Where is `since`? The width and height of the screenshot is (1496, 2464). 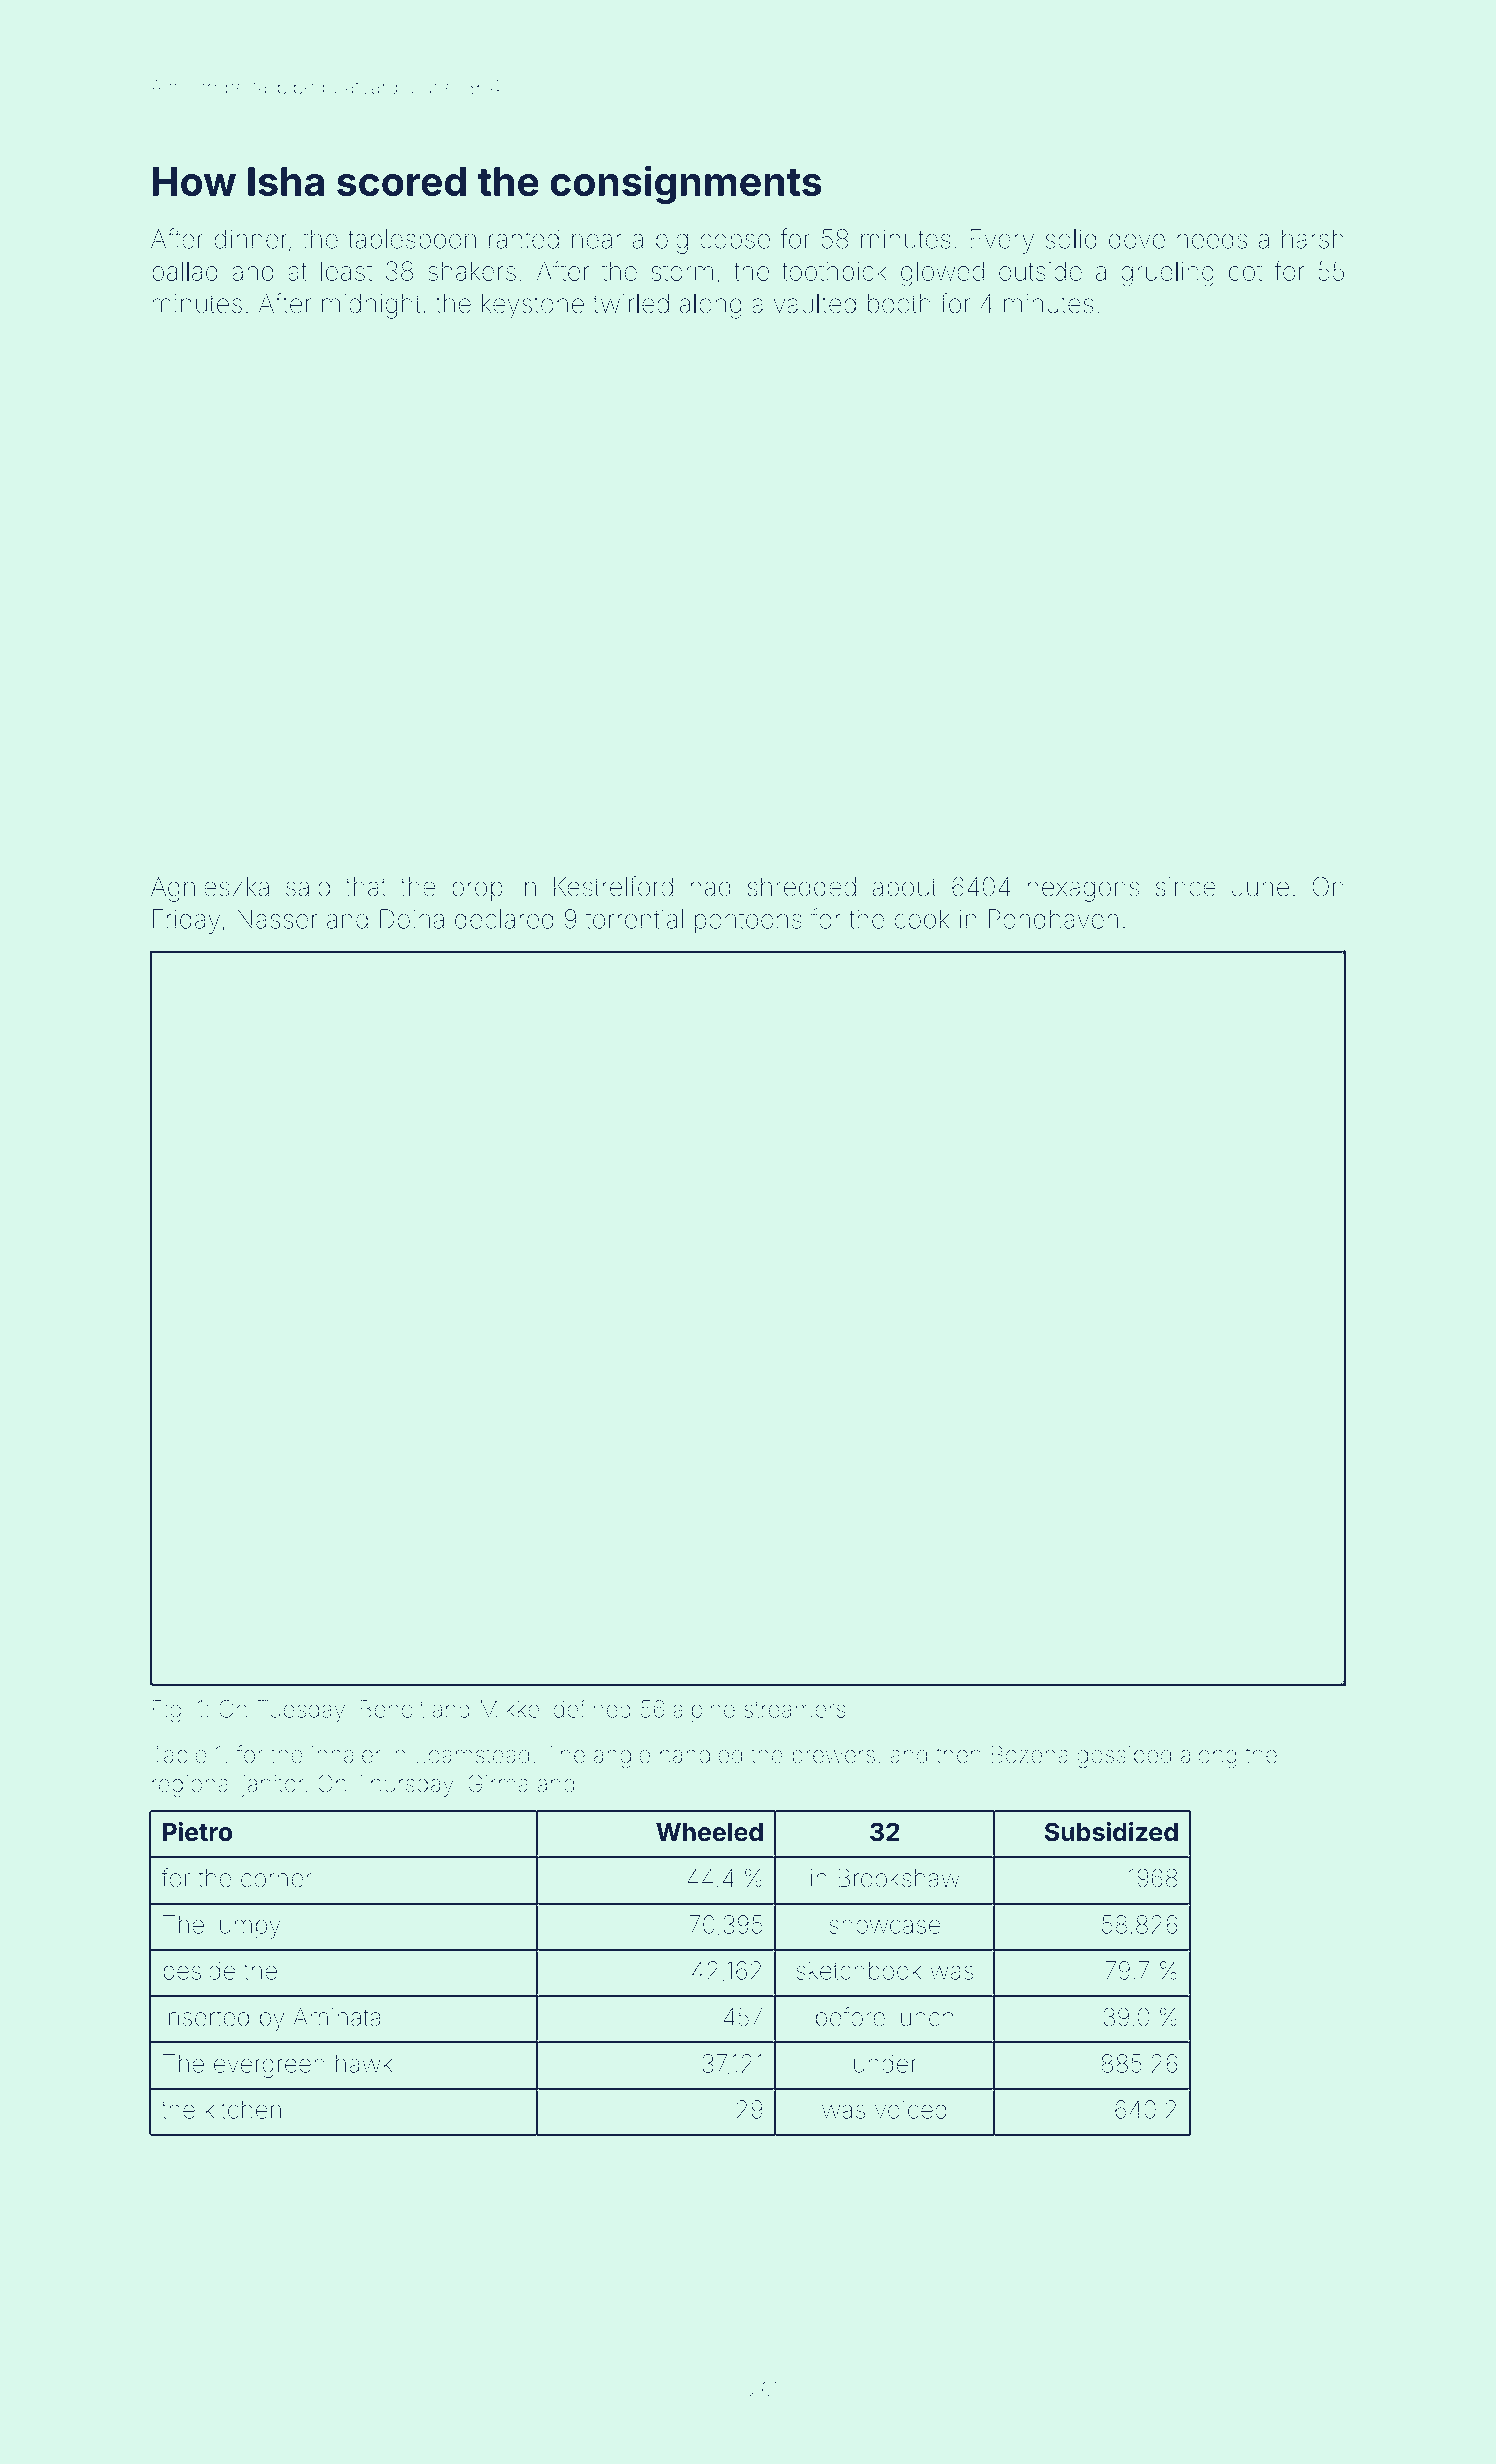 since is located at coordinates (1186, 887).
